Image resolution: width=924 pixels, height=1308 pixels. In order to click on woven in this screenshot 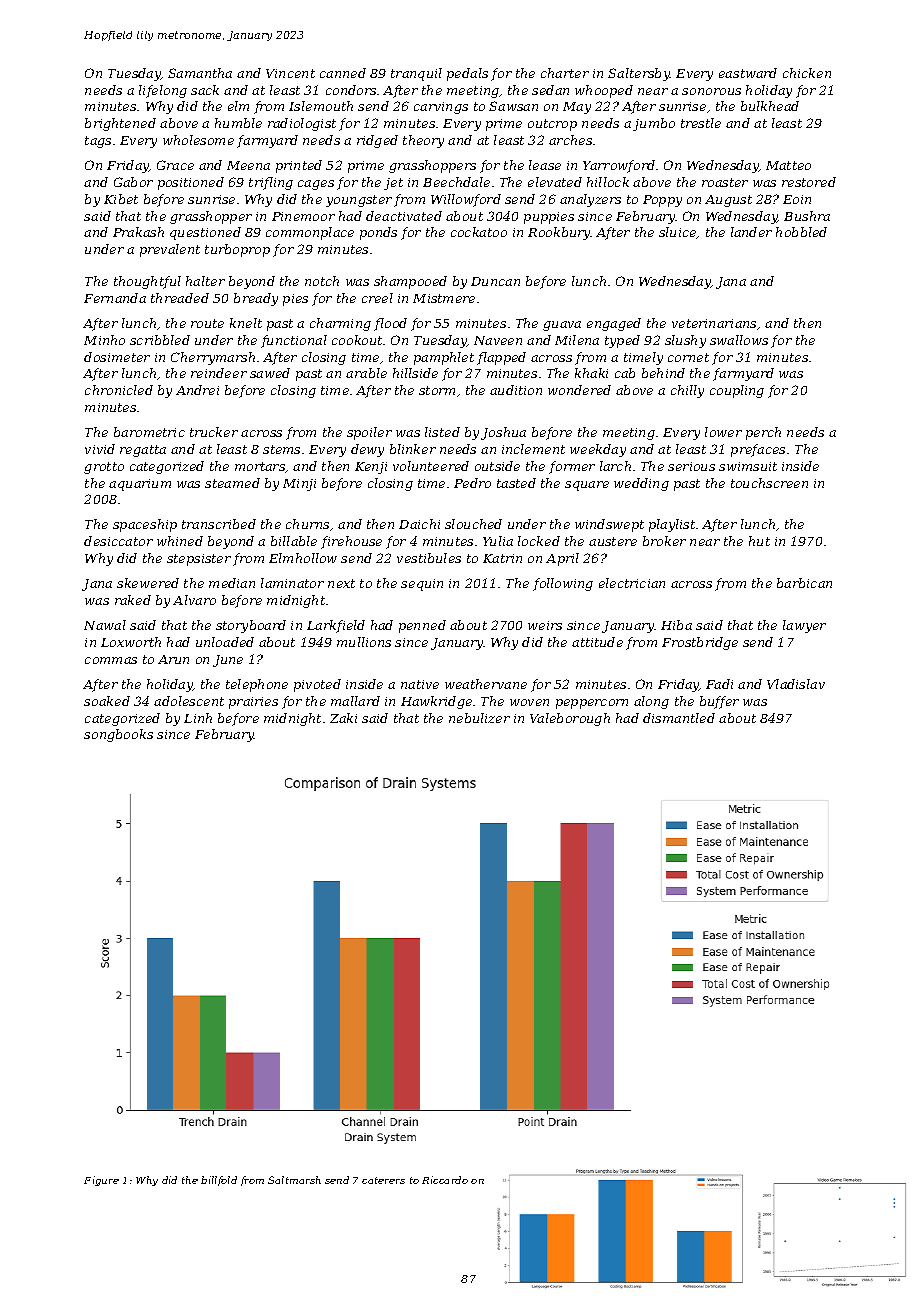, I will do `click(529, 702)`.
